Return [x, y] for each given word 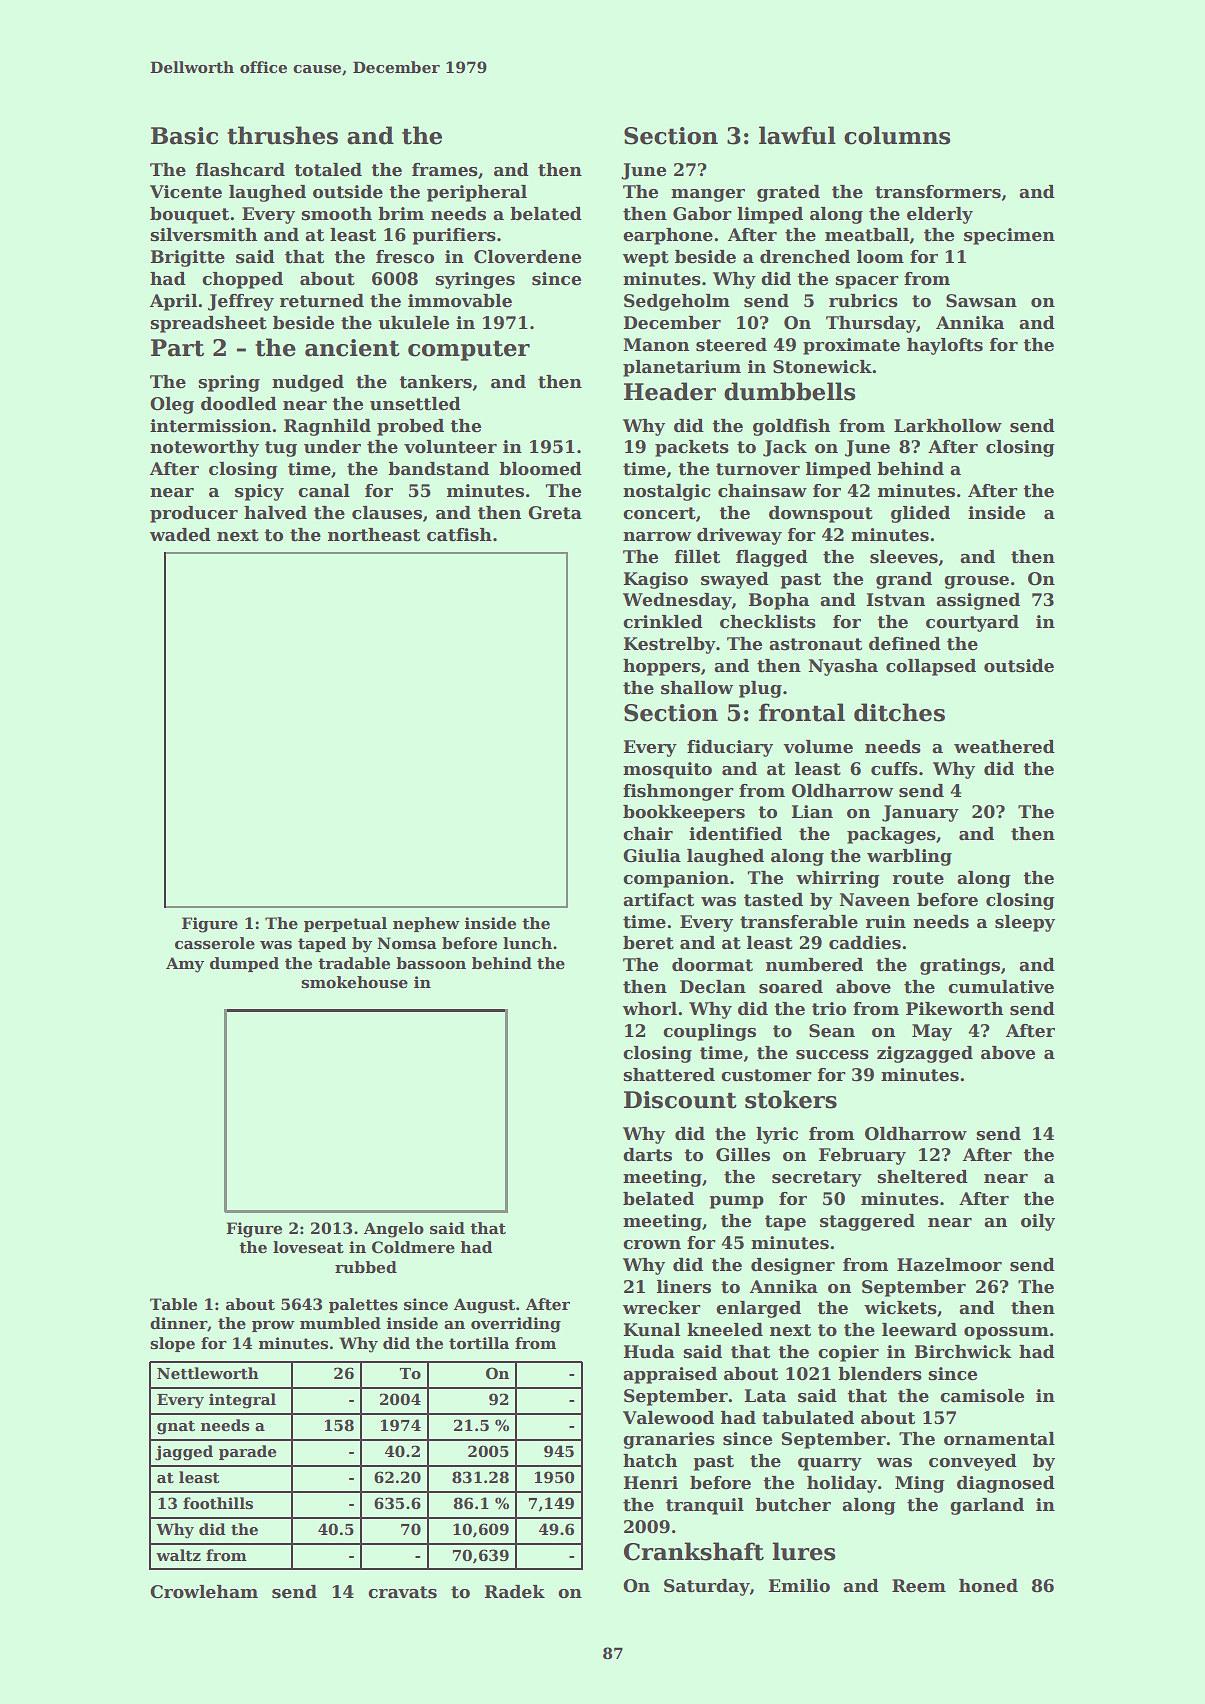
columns [897, 135]
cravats [402, 1592]
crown [652, 1245]
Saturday [707, 1587]
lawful [797, 135]
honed [988, 1586]
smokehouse [354, 982]
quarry [830, 1464]
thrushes [282, 135]
